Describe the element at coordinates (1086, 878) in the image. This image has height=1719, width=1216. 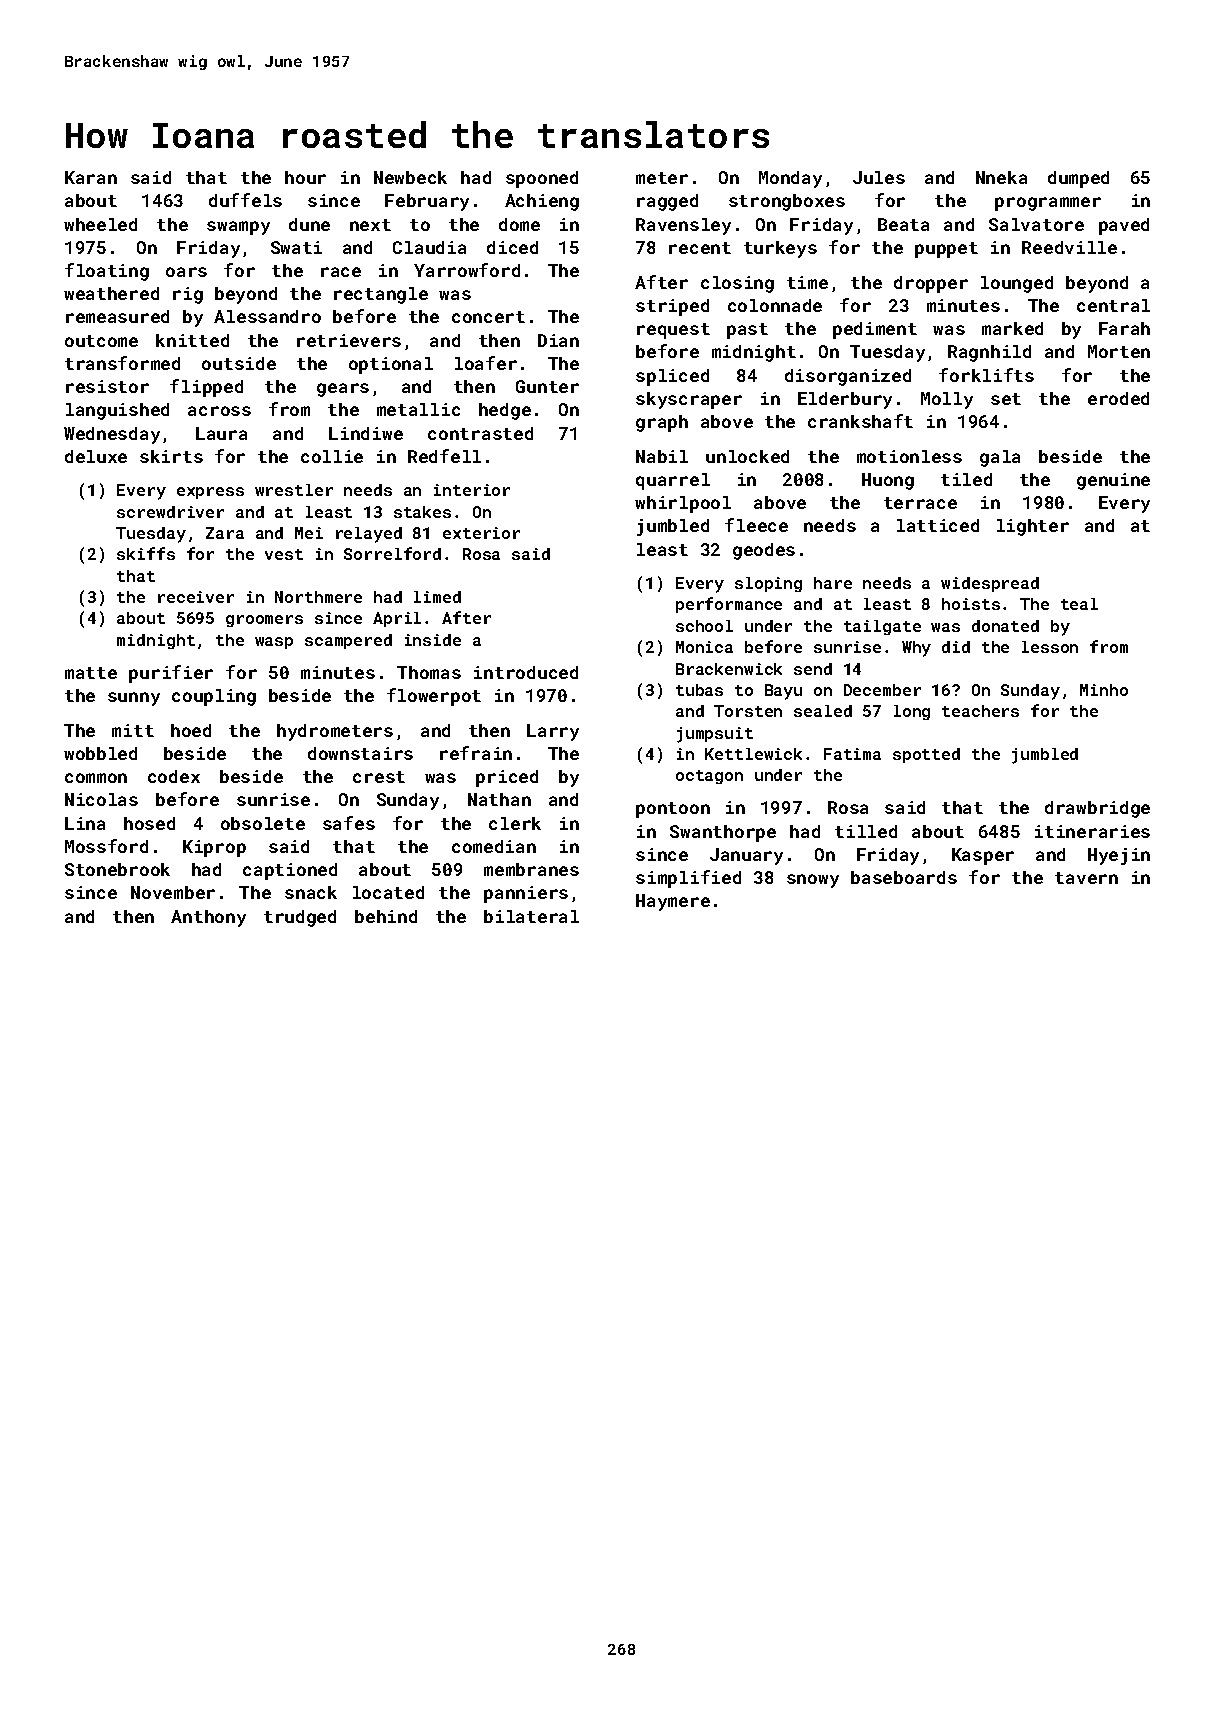
I see `tavern` at that location.
